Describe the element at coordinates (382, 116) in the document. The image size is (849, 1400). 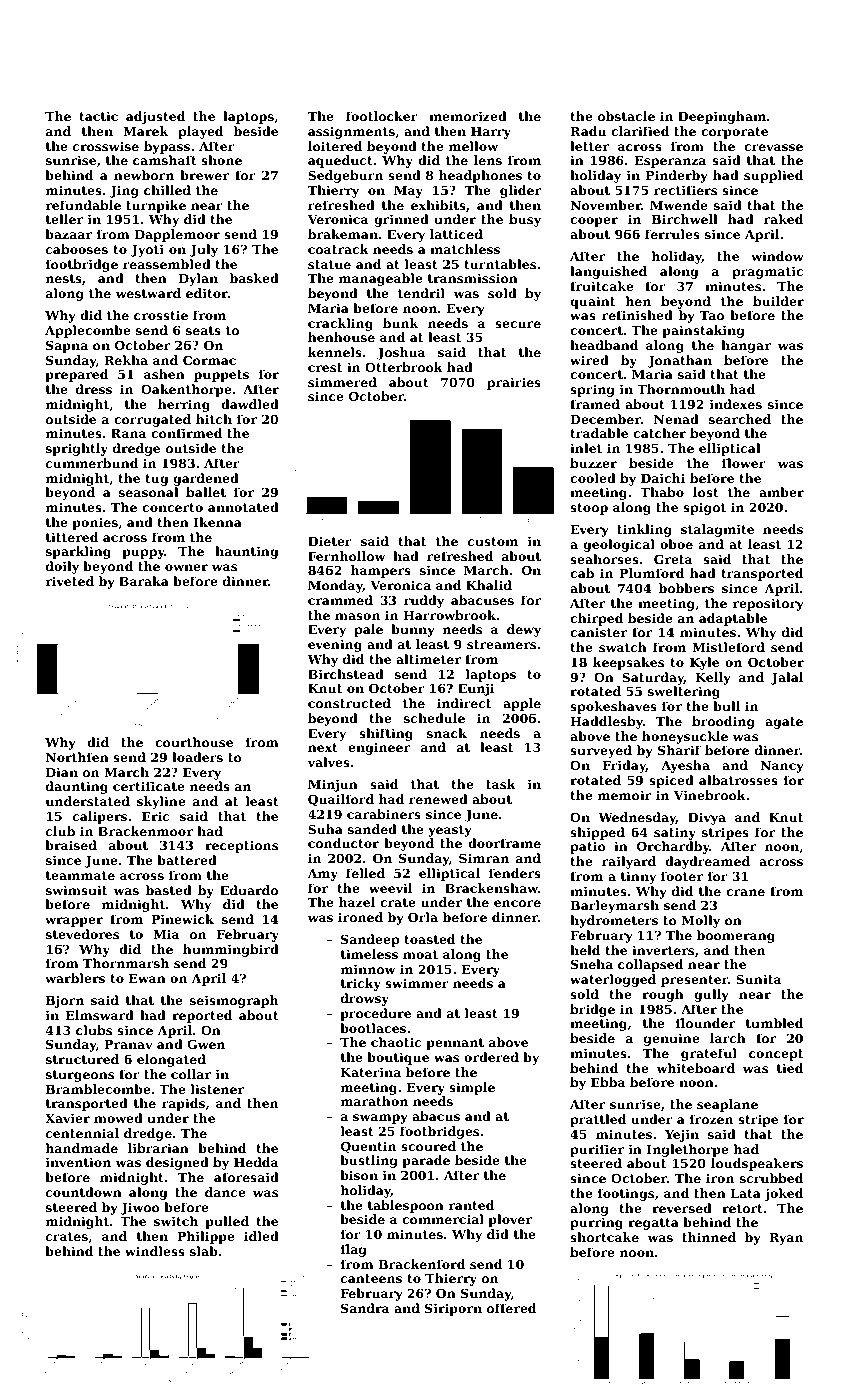
I see `footlocker` at that location.
